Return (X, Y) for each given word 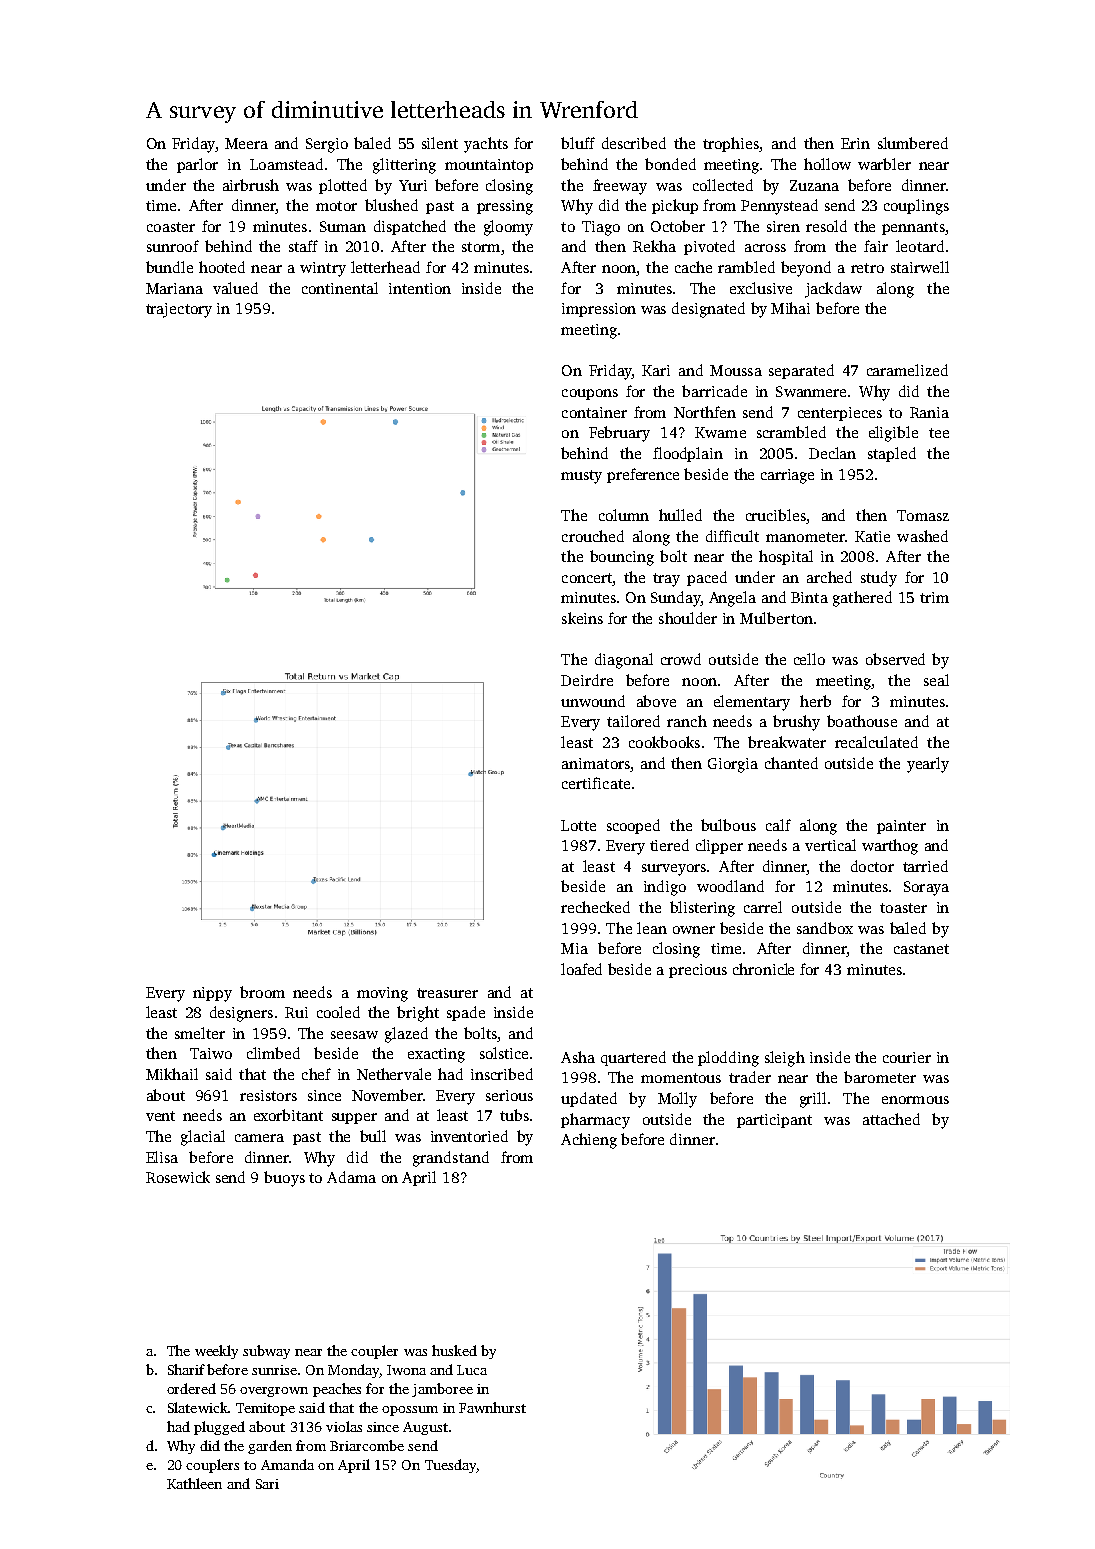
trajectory (179, 310)
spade (466, 1013)
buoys (284, 1179)
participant (774, 1121)
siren (783, 226)
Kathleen (194, 1483)
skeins (582, 618)
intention (420, 288)
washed (922, 536)
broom (262, 992)
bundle (169, 267)
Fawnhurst (492, 1407)
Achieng (589, 1141)
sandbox (825, 928)
